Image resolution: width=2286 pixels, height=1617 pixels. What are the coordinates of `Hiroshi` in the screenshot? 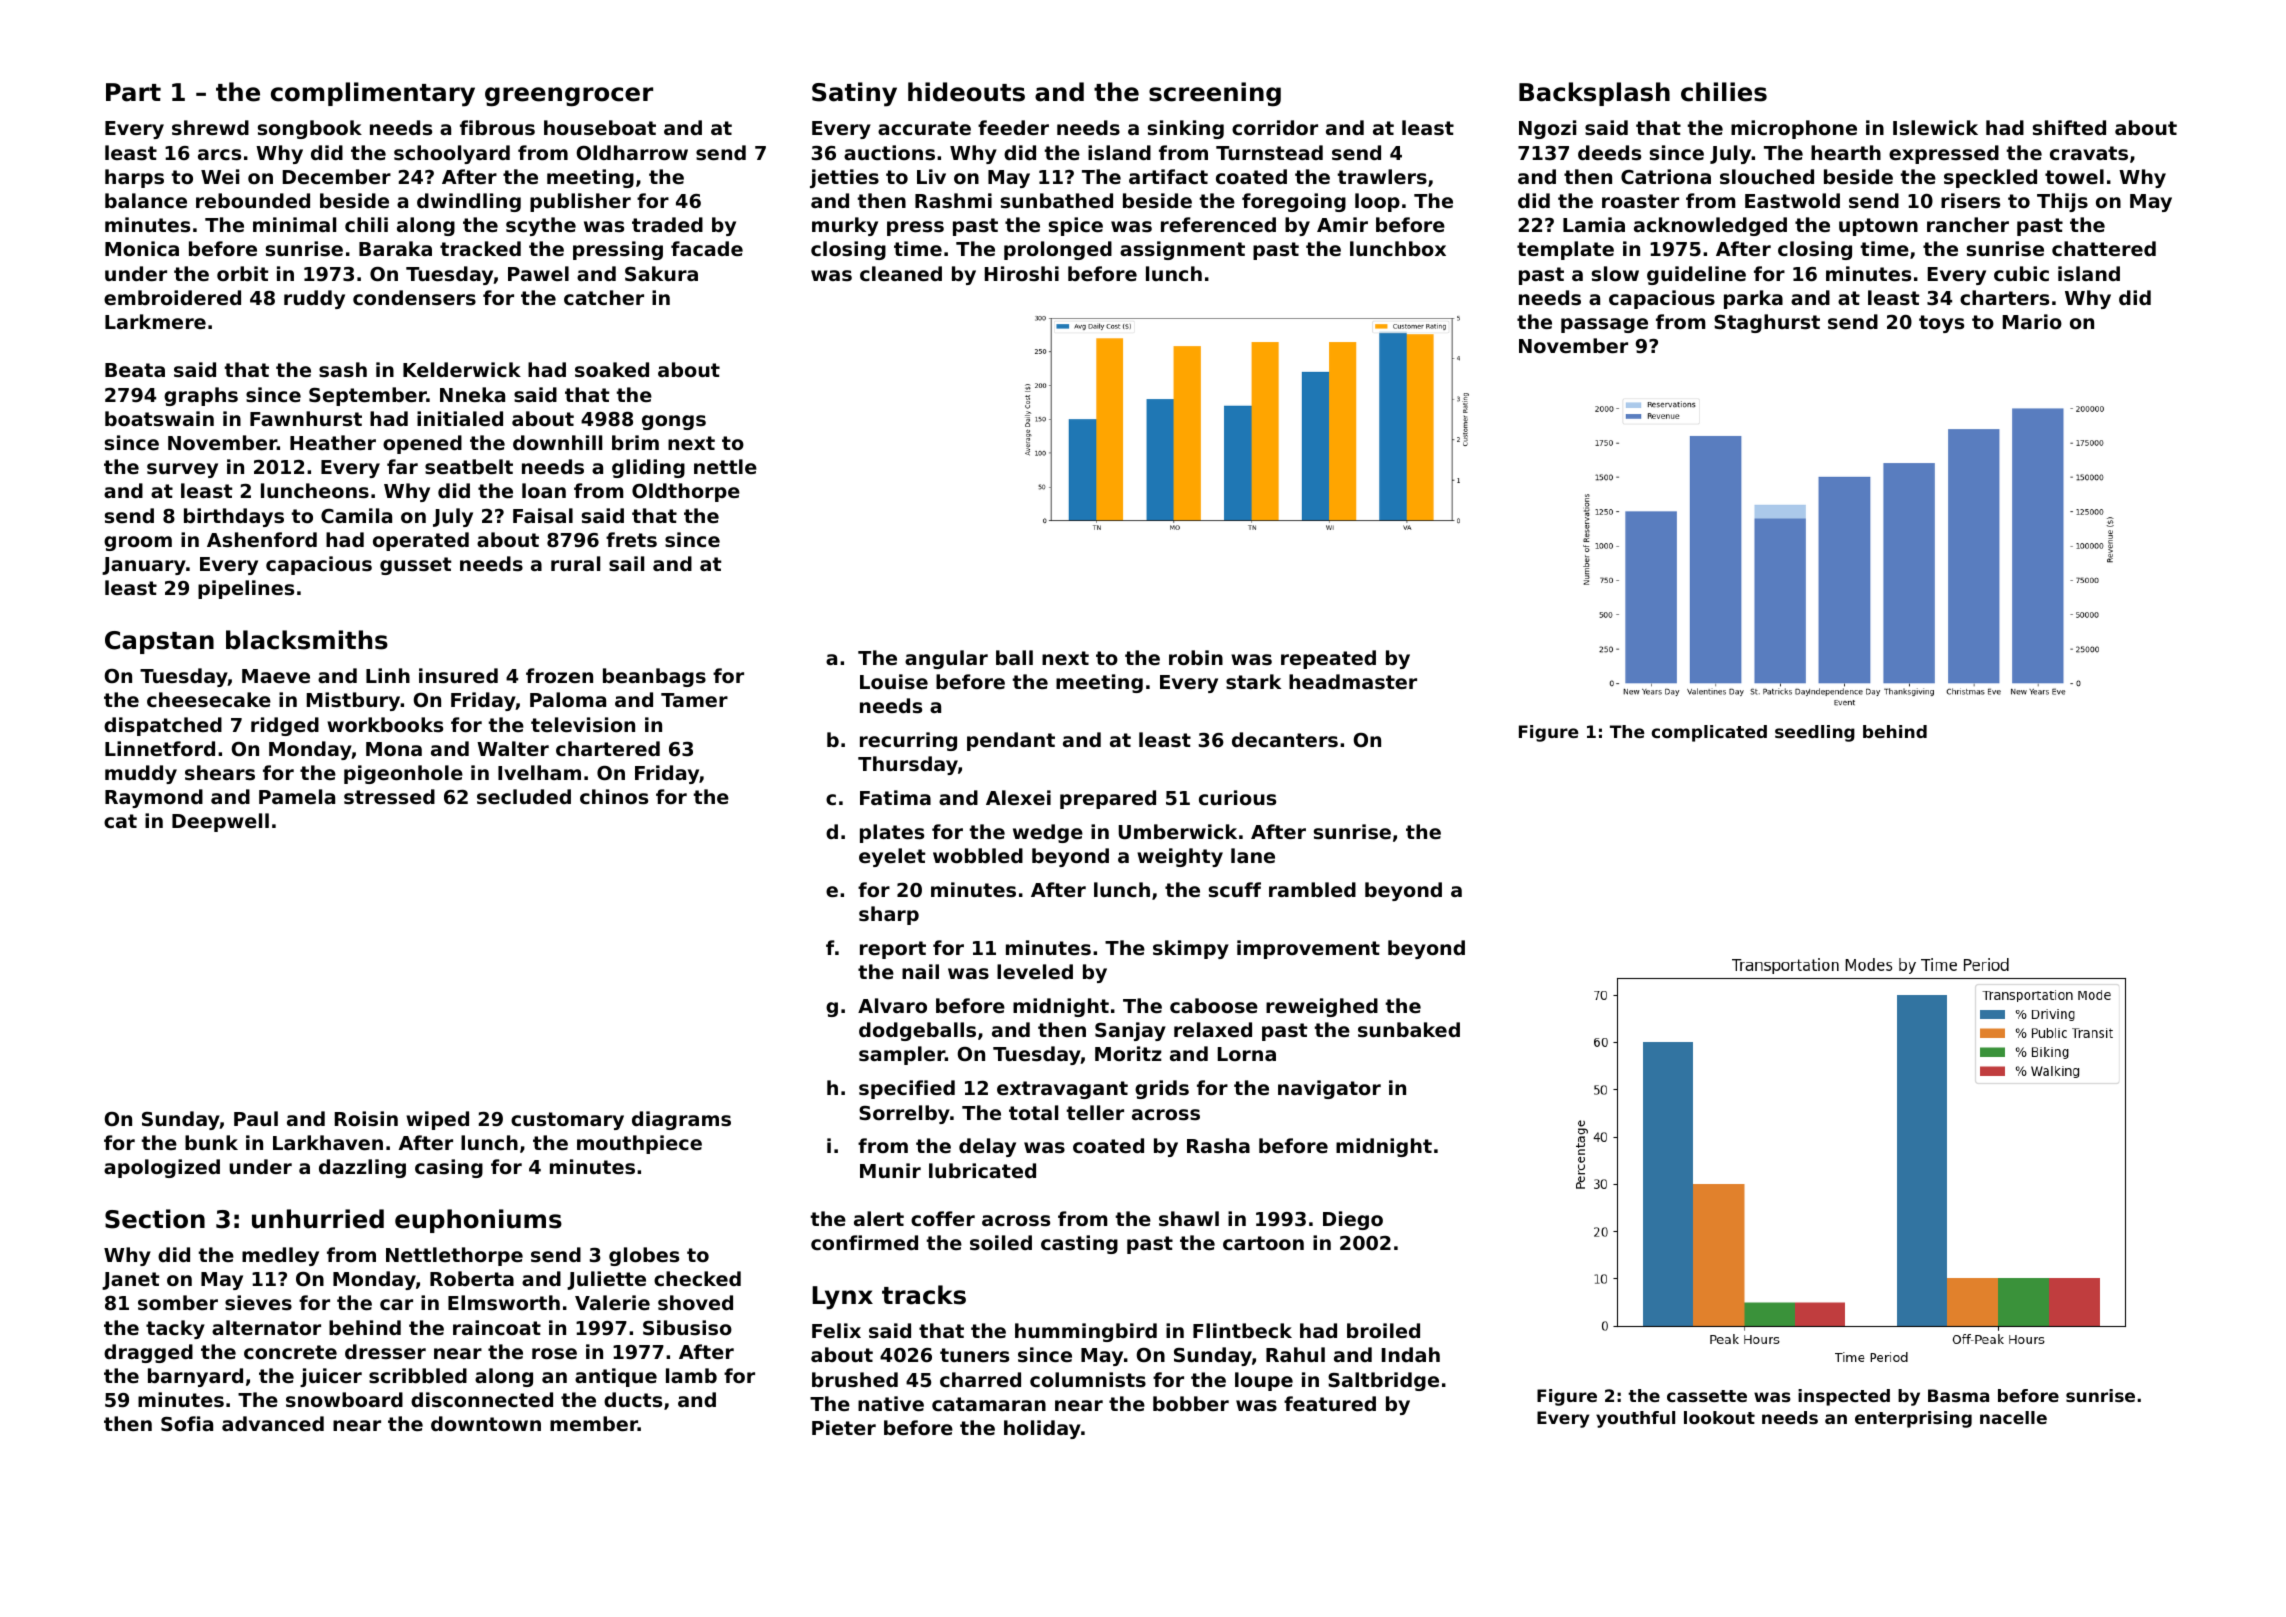 It's located at (1022, 273).
